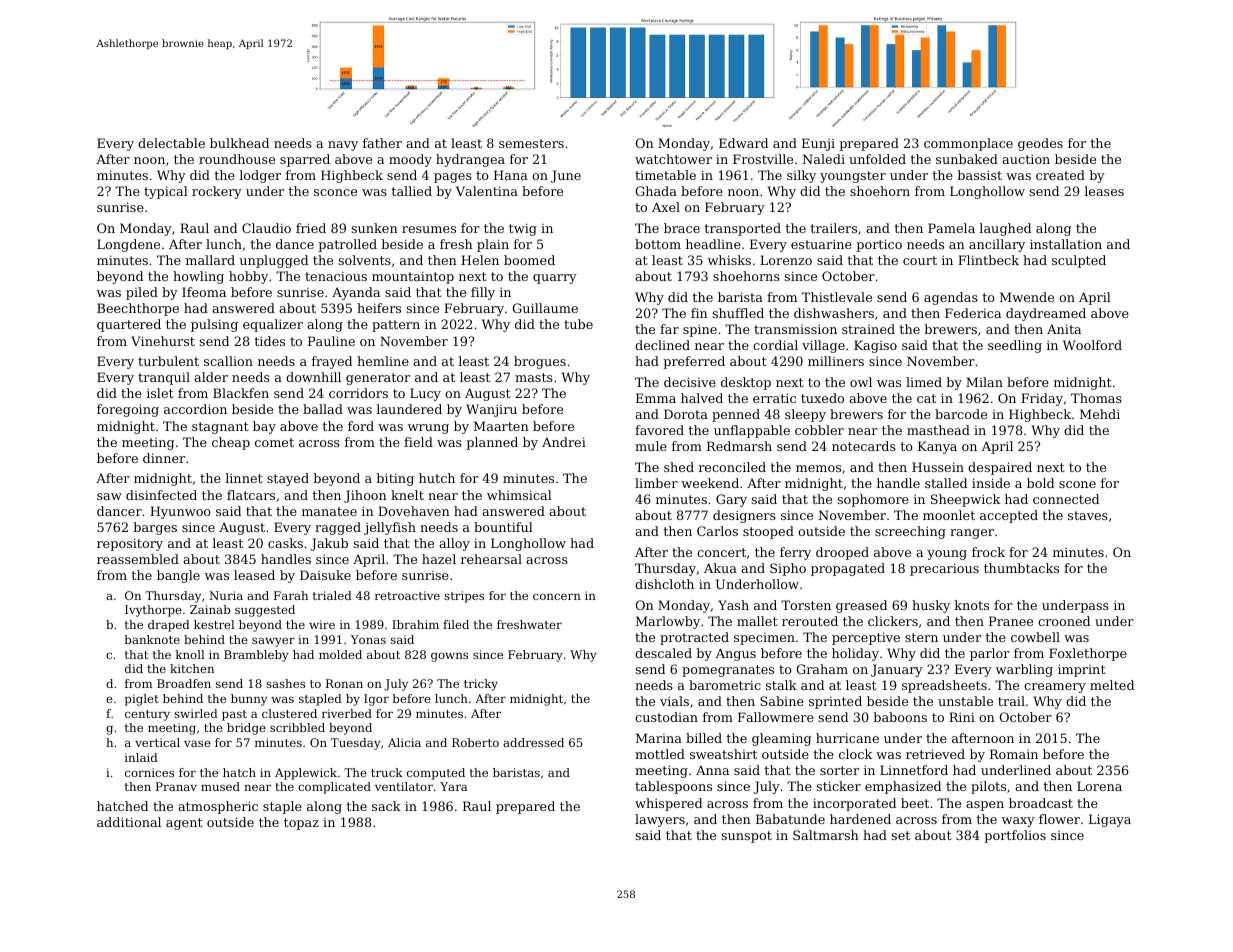 Image resolution: width=1233 pixels, height=952 pixels. Describe the element at coordinates (855, 754) in the document. I see `clock` at that location.
